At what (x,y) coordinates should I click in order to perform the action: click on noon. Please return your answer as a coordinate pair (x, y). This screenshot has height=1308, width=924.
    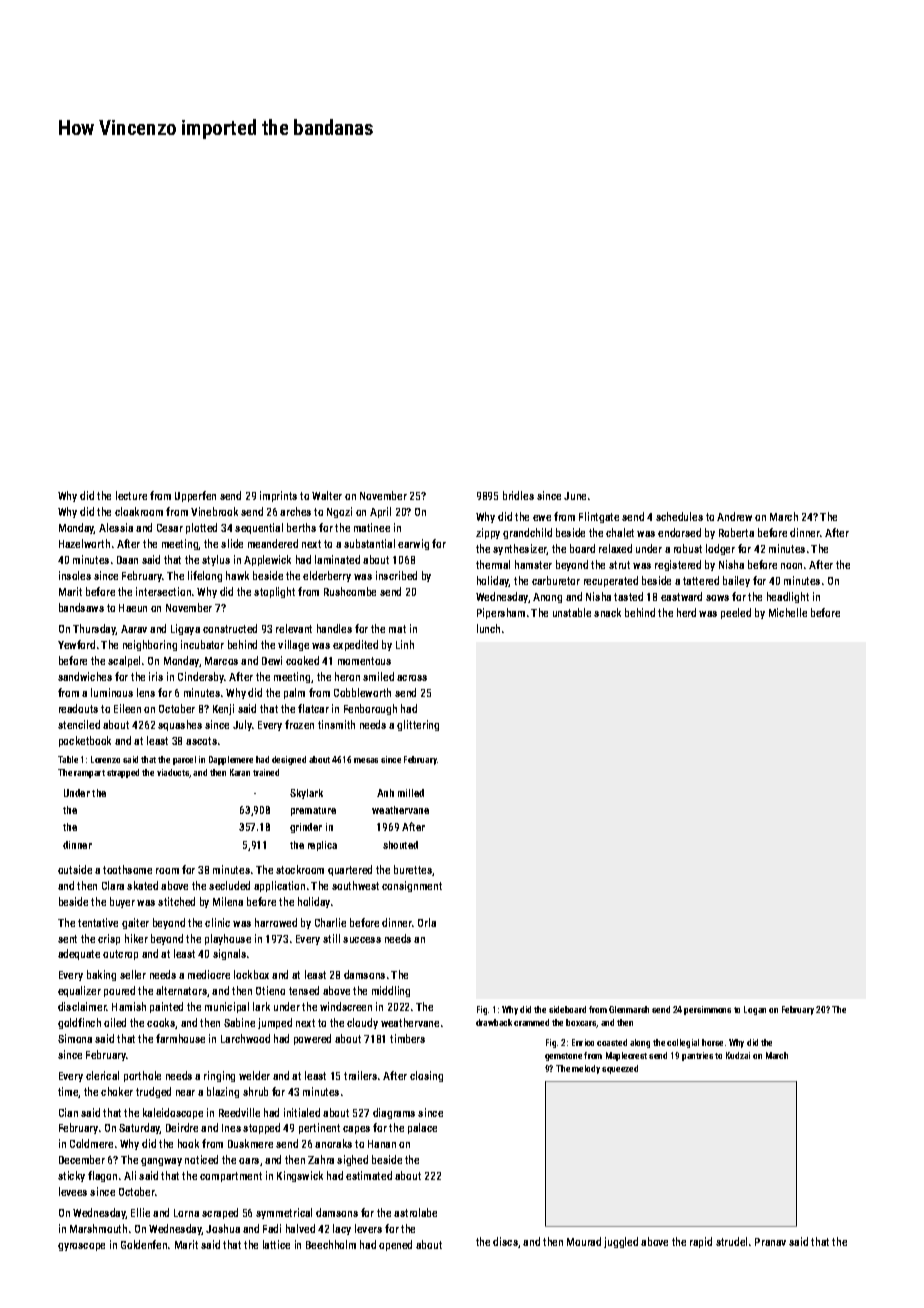
    Looking at the image, I should click on (791, 566).
